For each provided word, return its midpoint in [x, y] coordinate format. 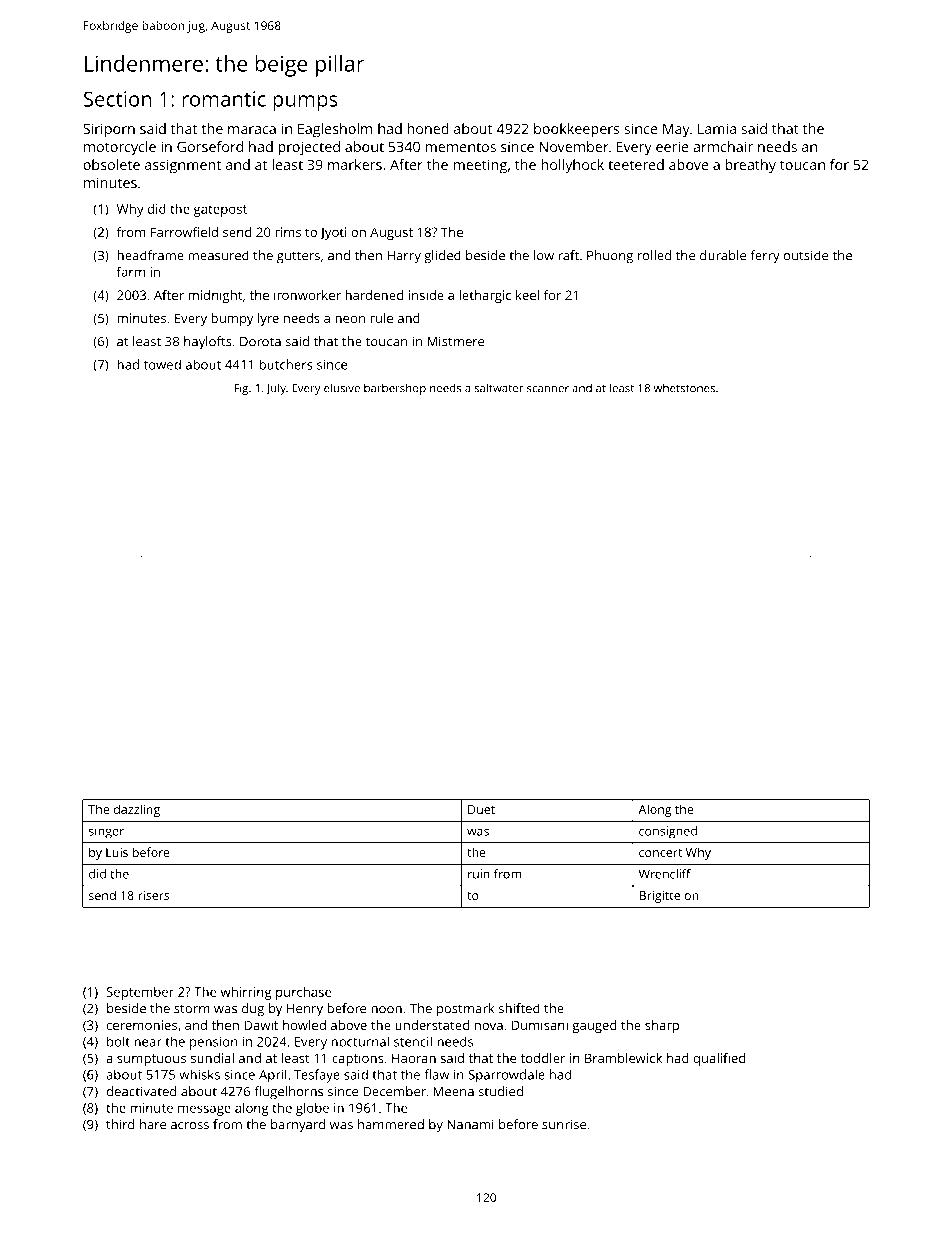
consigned [668, 832]
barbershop [395, 389]
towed [162, 364]
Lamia [717, 128]
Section [117, 99]
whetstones [684, 388]
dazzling [137, 810]
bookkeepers [576, 130]
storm [192, 1009]
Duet [481, 809]
